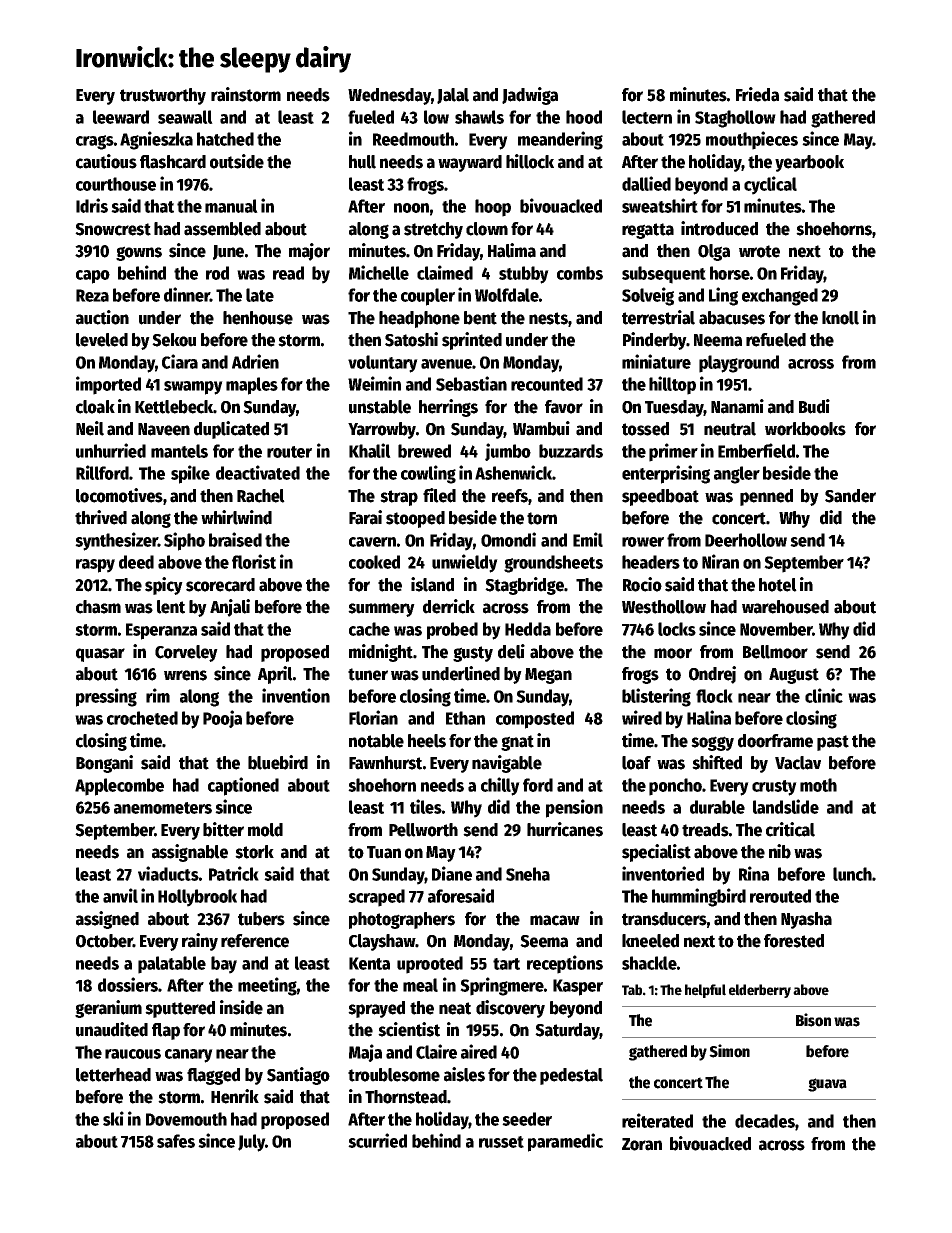  I want to click on shawls, so click(479, 117).
